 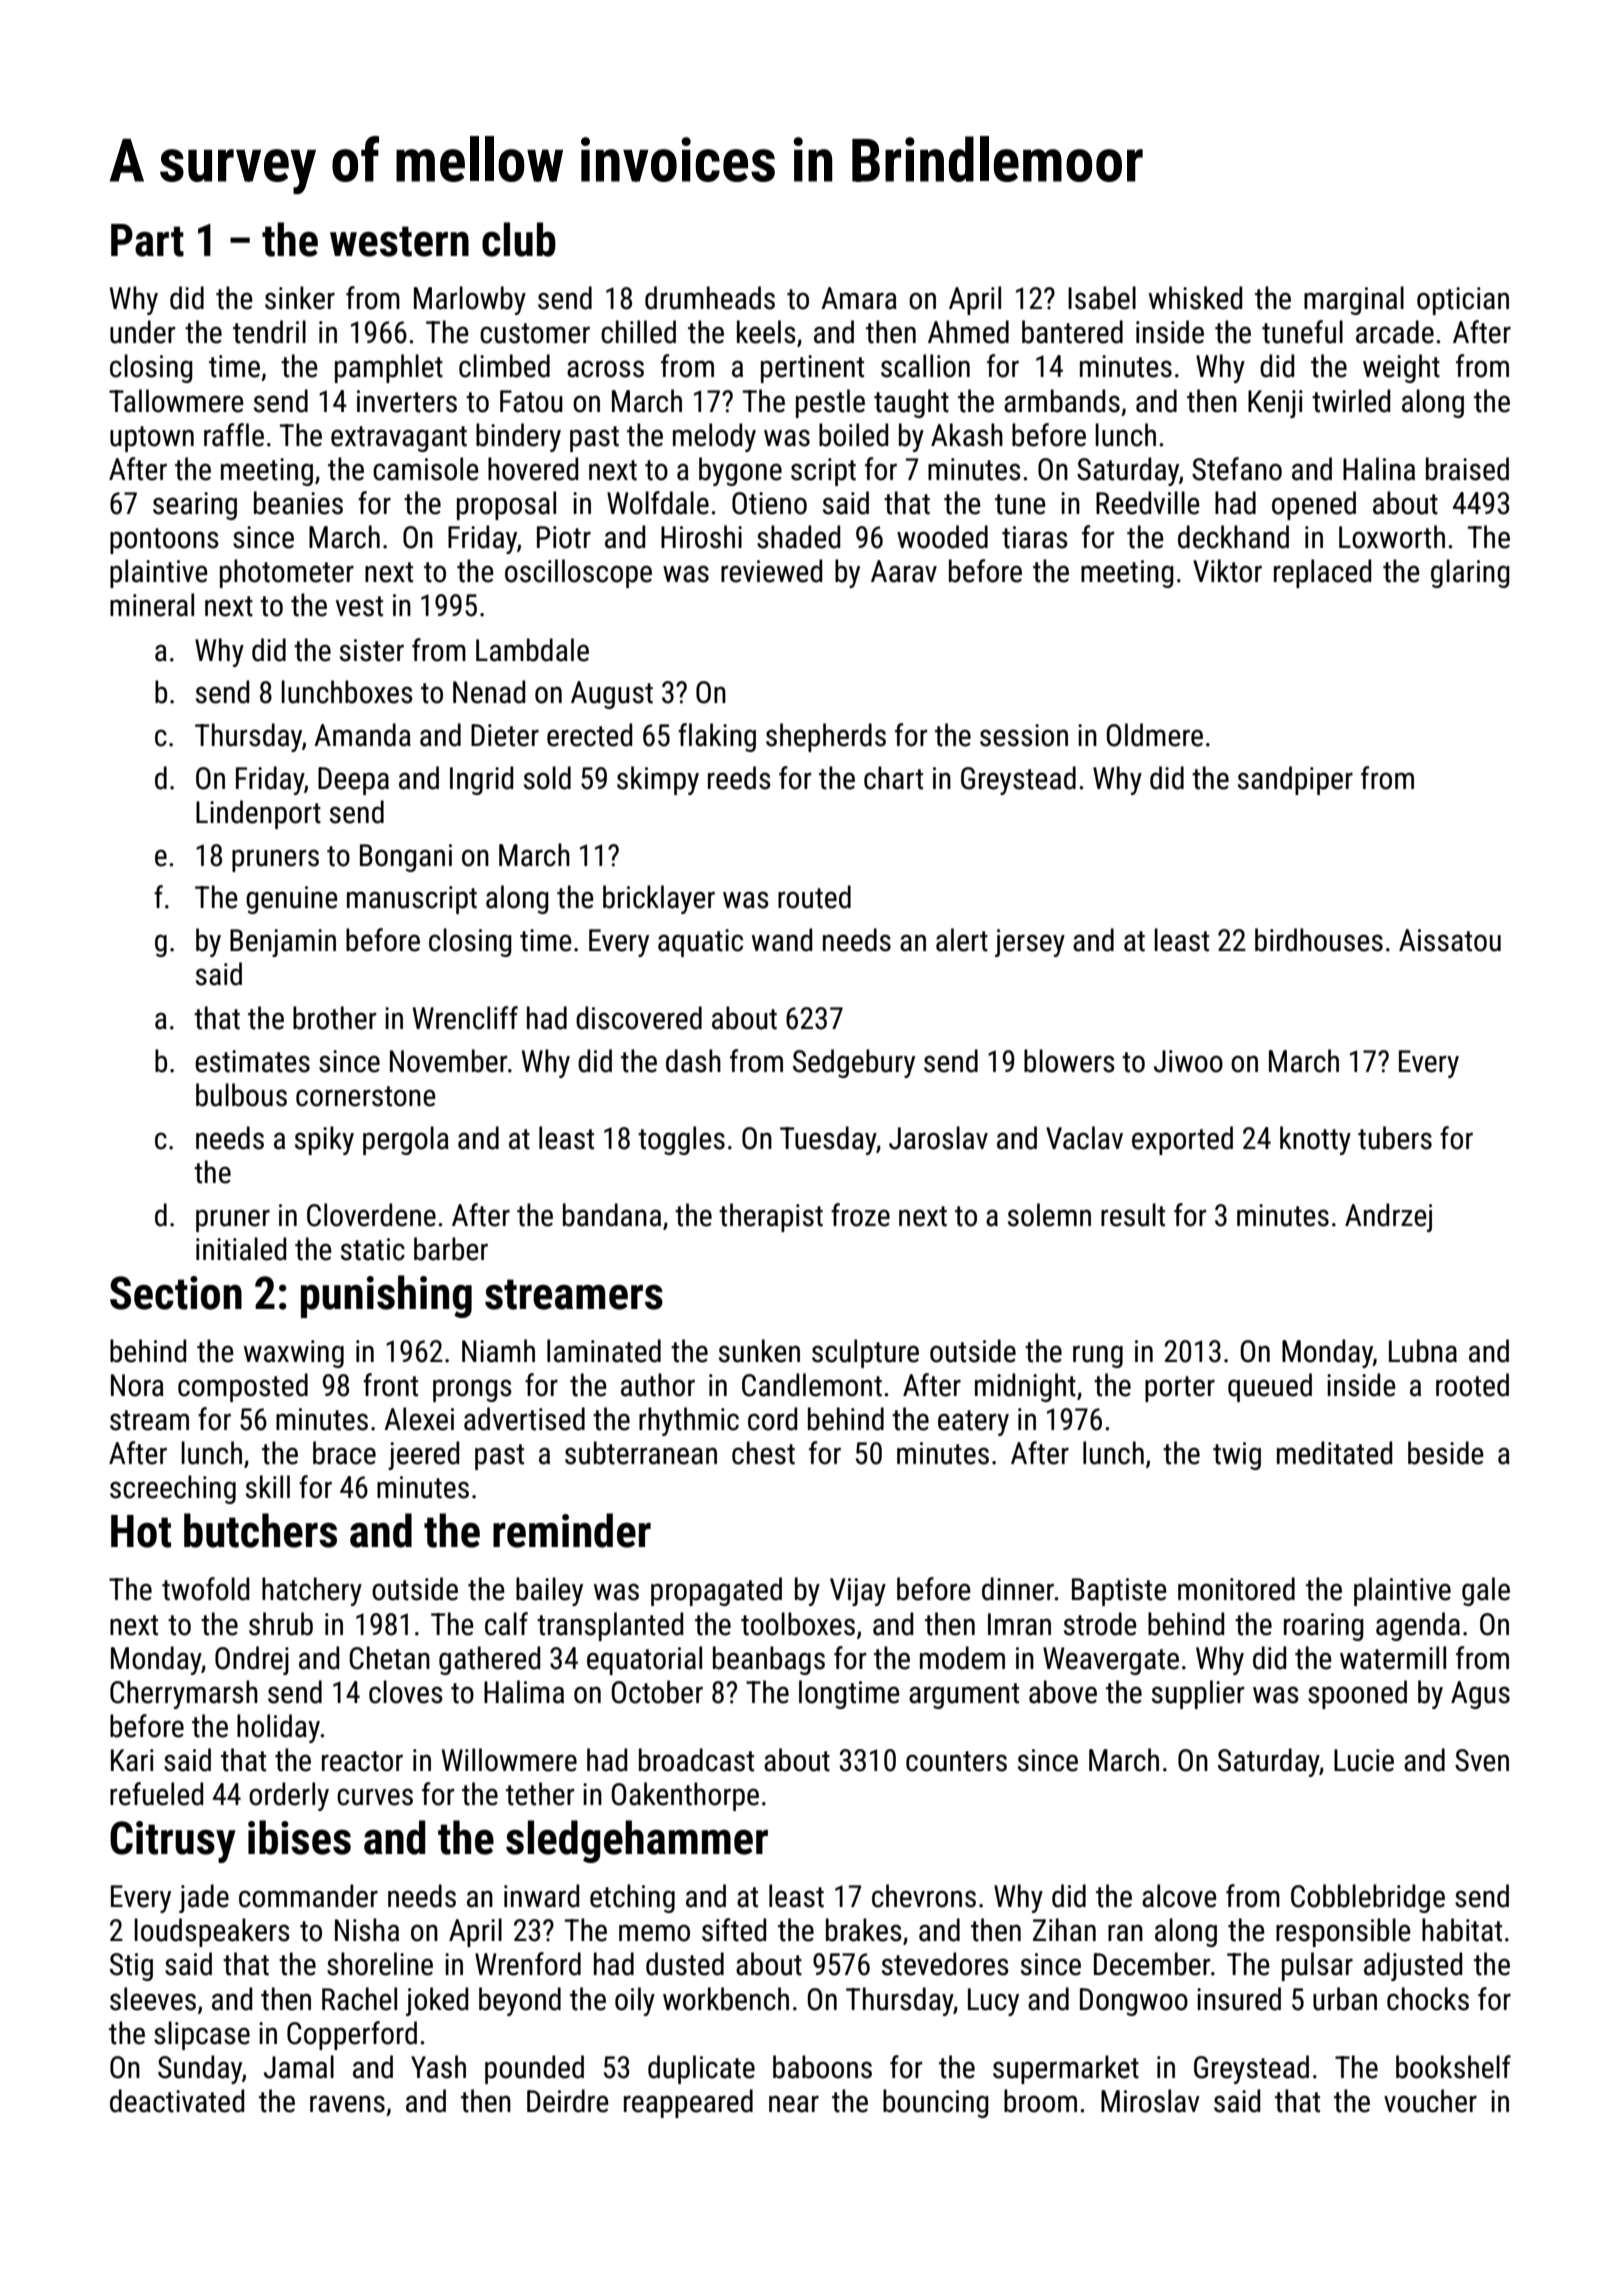 What do you see at coordinates (1430, 2101) in the page?
I see `voucher` at bounding box center [1430, 2101].
